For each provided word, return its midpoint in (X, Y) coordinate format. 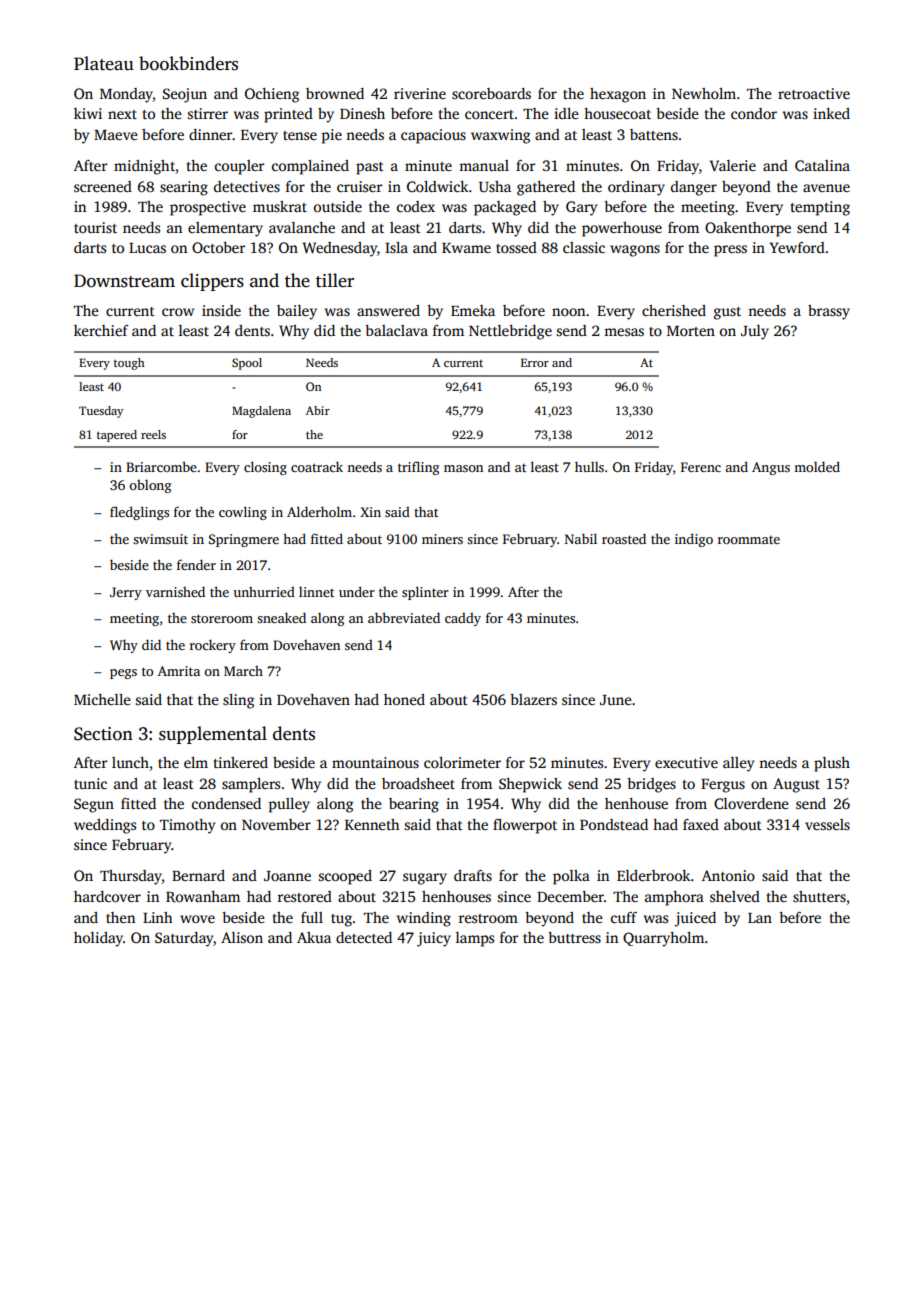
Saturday (184, 939)
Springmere (244, 540)
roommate (749, 540)
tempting (820, 208)
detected (364, 937)
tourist (95, 227)
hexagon (618, 95)
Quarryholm (663, 939)
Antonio (728, 875)
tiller (335, 280)
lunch (130, 762)
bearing (414, 805)
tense (300, 135)
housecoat (617, 113)
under (357, 591)
